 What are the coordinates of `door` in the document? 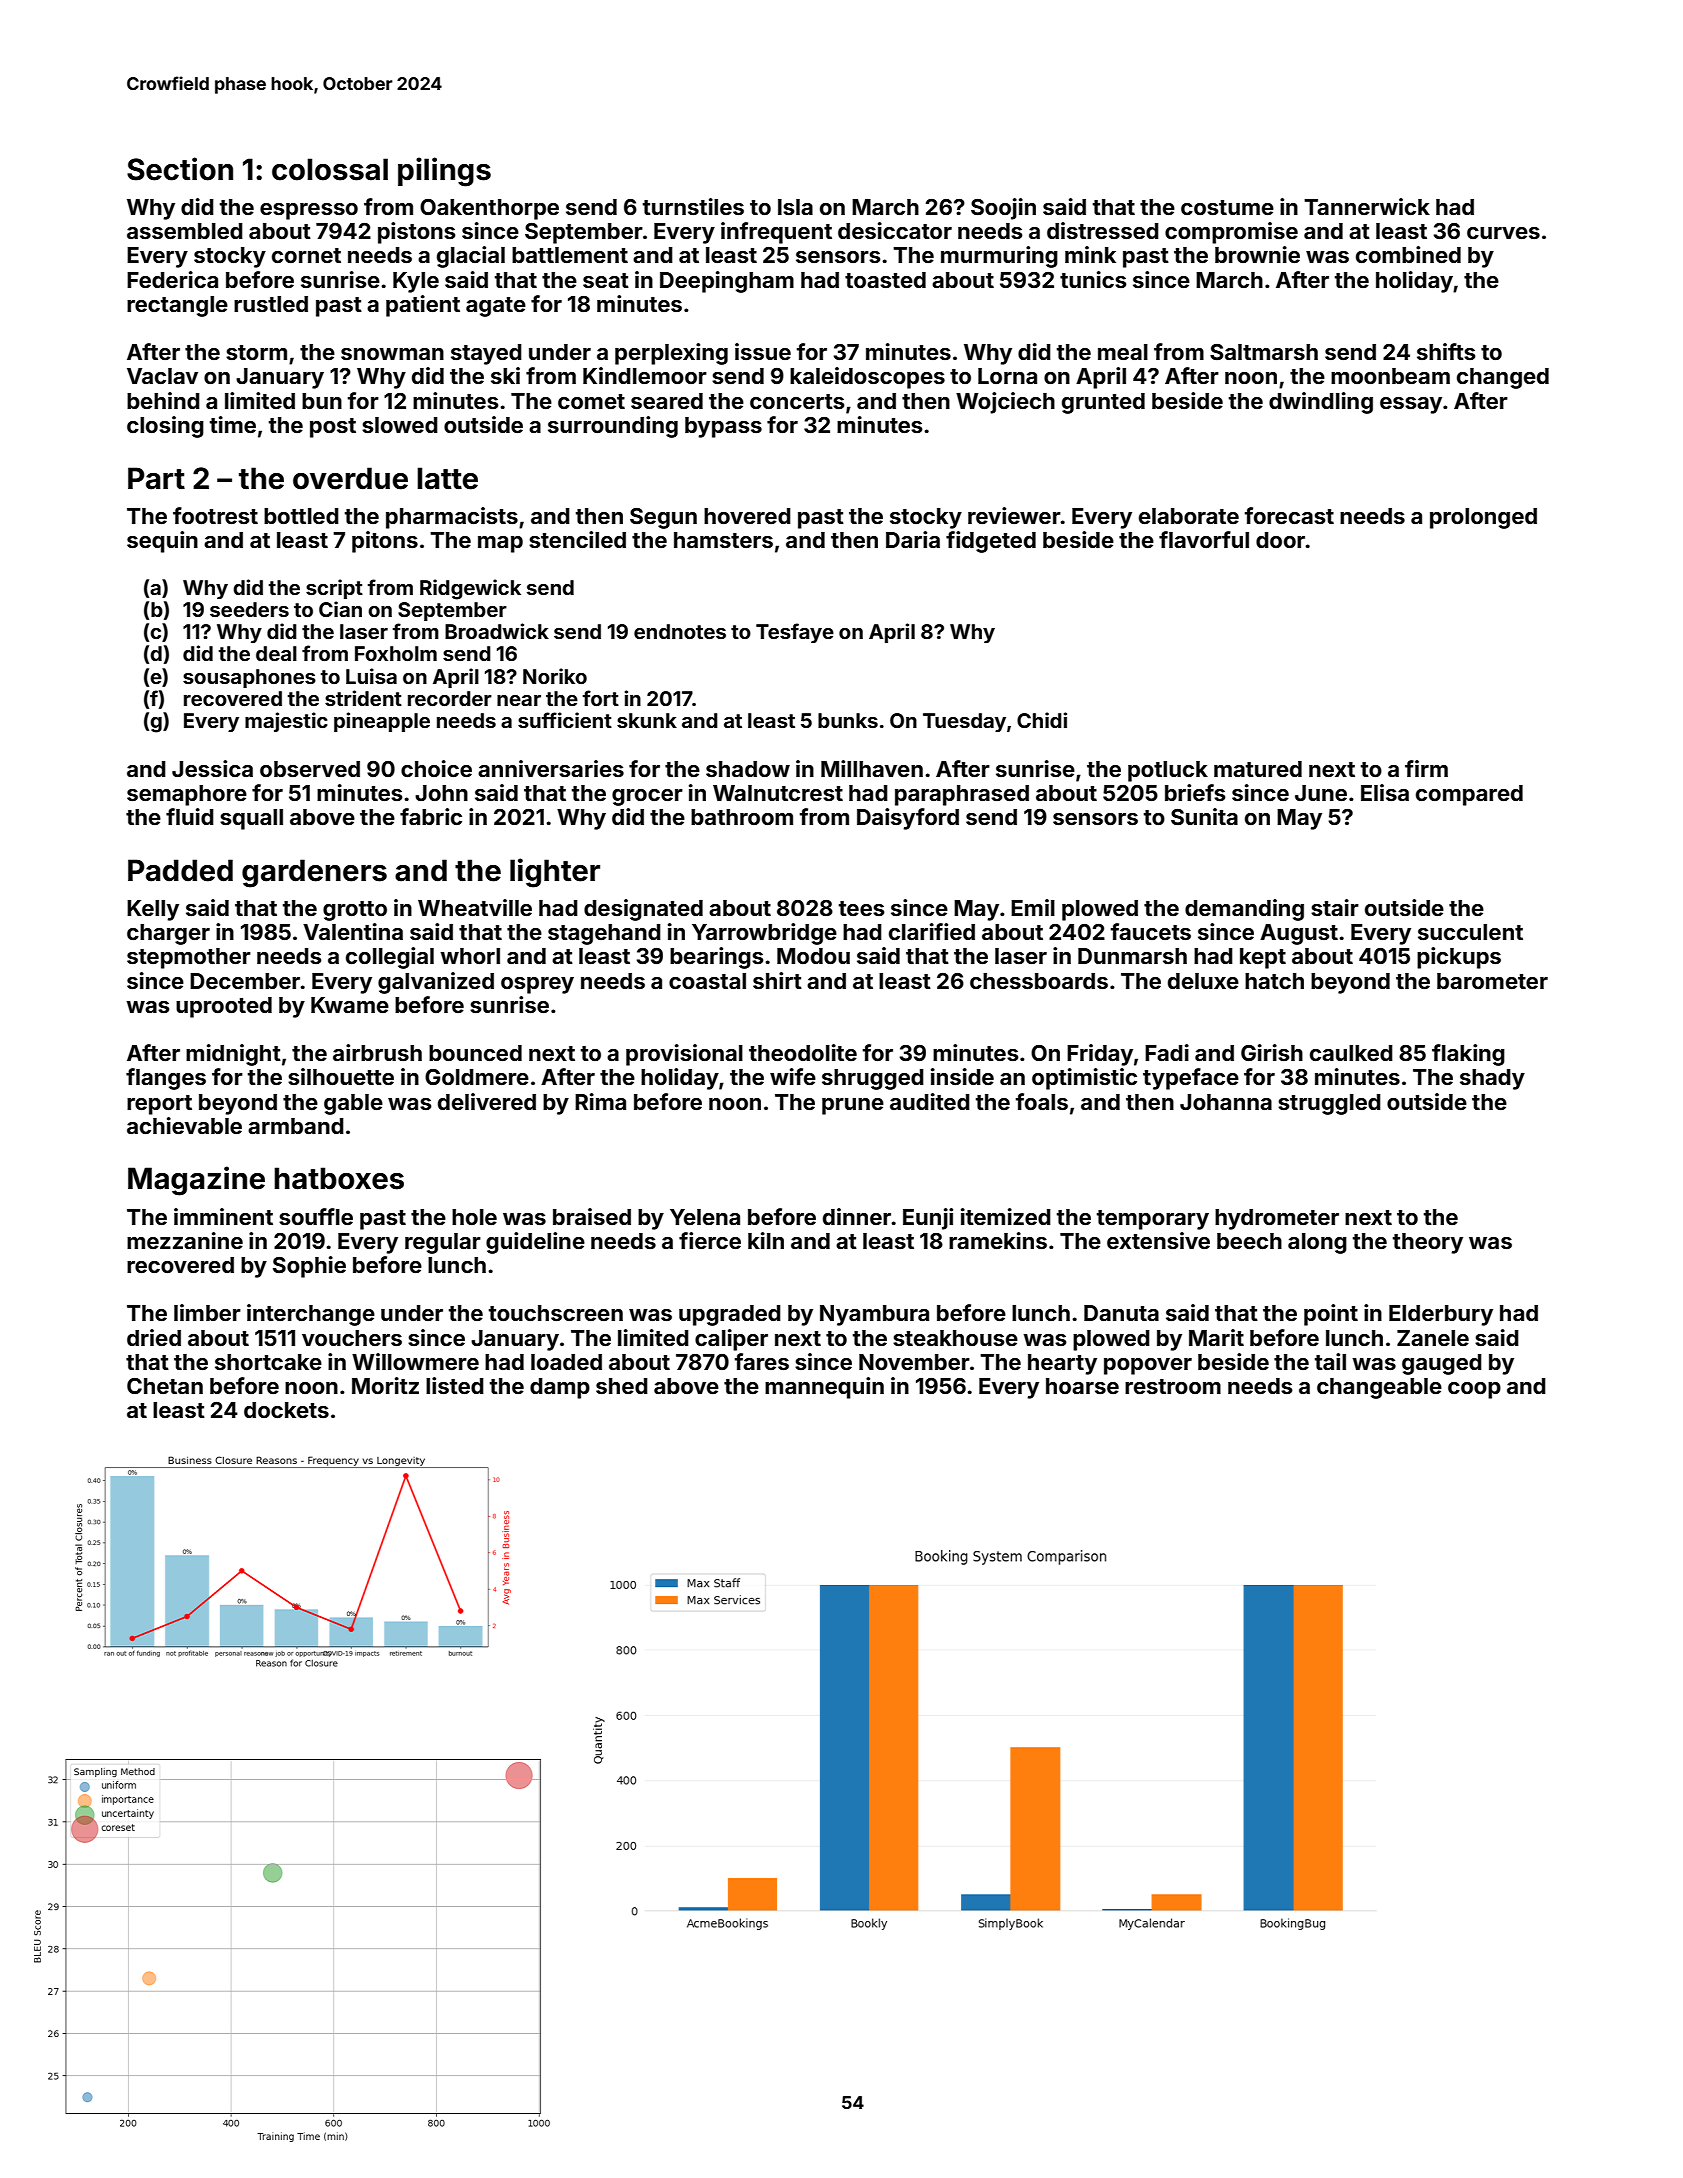 It's located at (1281, 540).
